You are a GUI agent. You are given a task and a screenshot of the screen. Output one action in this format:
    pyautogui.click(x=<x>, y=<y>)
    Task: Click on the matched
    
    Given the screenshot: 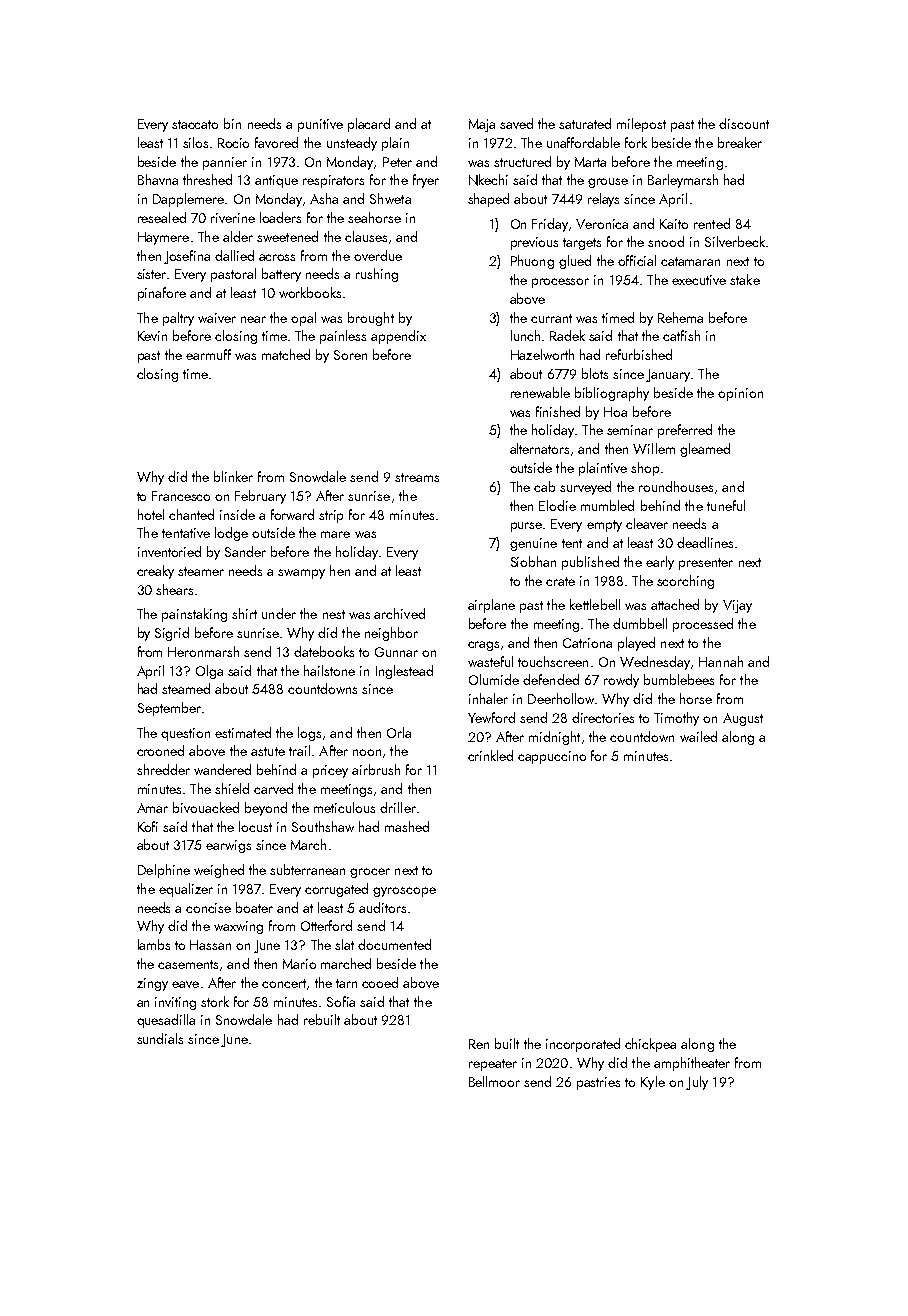 What is the action you would take?
    pyautogui.click(x=286, y=354)
